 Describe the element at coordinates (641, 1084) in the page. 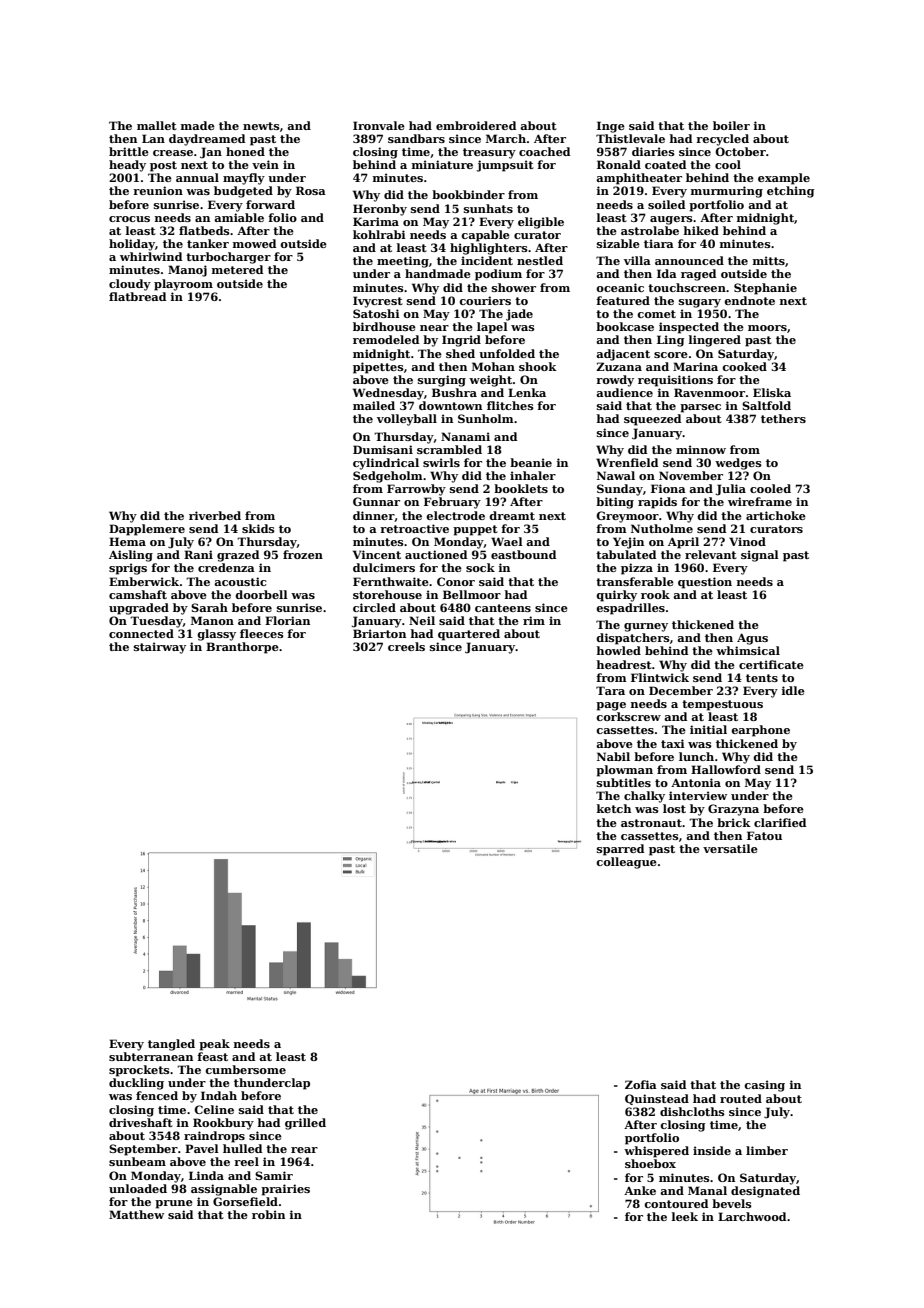

I see `Zofia` at that location.
